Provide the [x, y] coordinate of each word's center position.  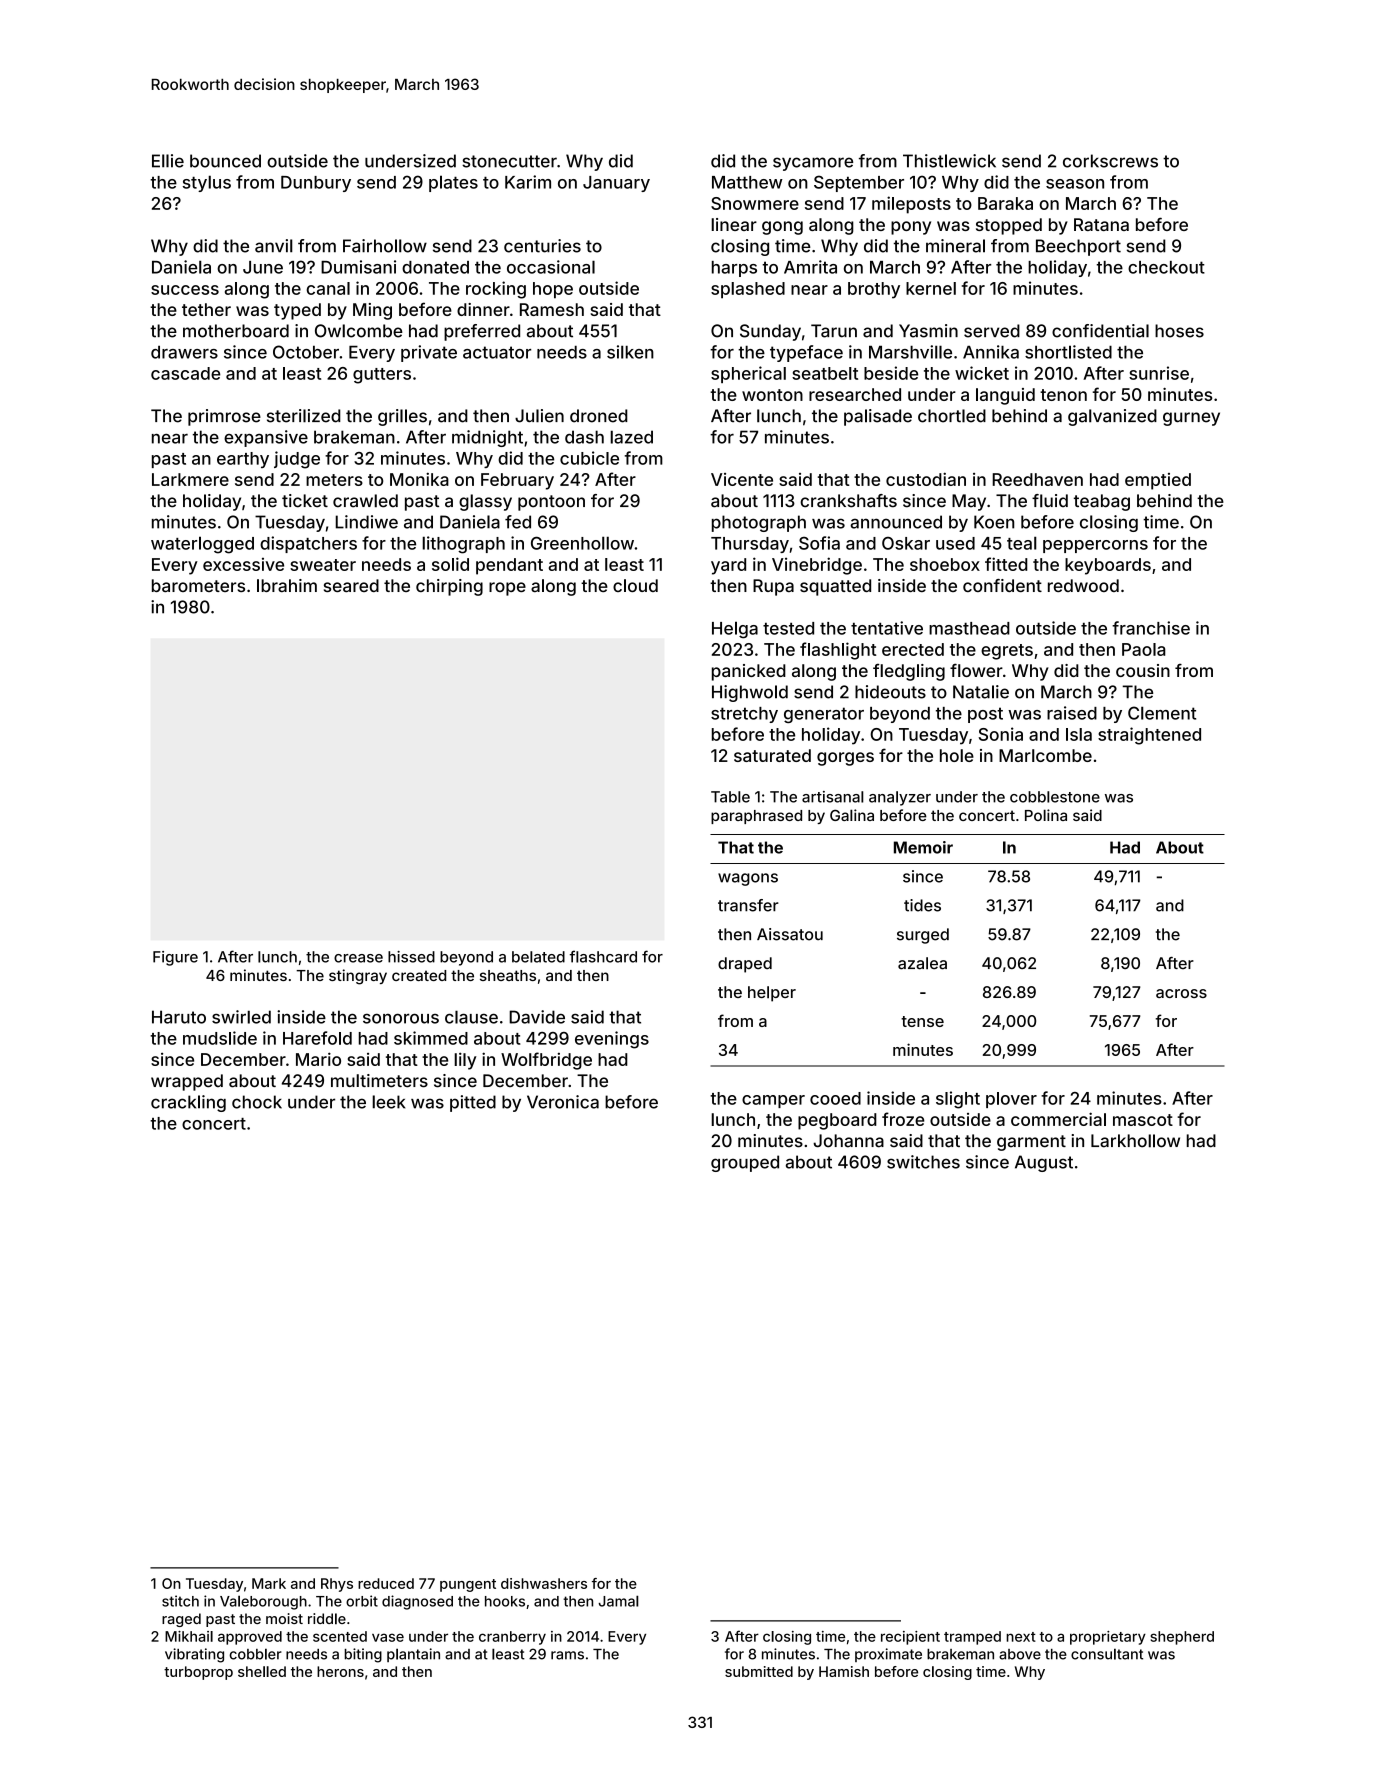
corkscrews [1110, 161]
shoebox [945, 564]
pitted [473, 1103]
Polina [1046, 815]
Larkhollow [1135, 1141]
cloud [635, 585]
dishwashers [544, 1583]
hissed [411, 957]
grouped [745, 1163]
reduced [386, 1583]
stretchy [744, 715]
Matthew [747, 182]
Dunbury [316, 184]
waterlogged [202, 545]
